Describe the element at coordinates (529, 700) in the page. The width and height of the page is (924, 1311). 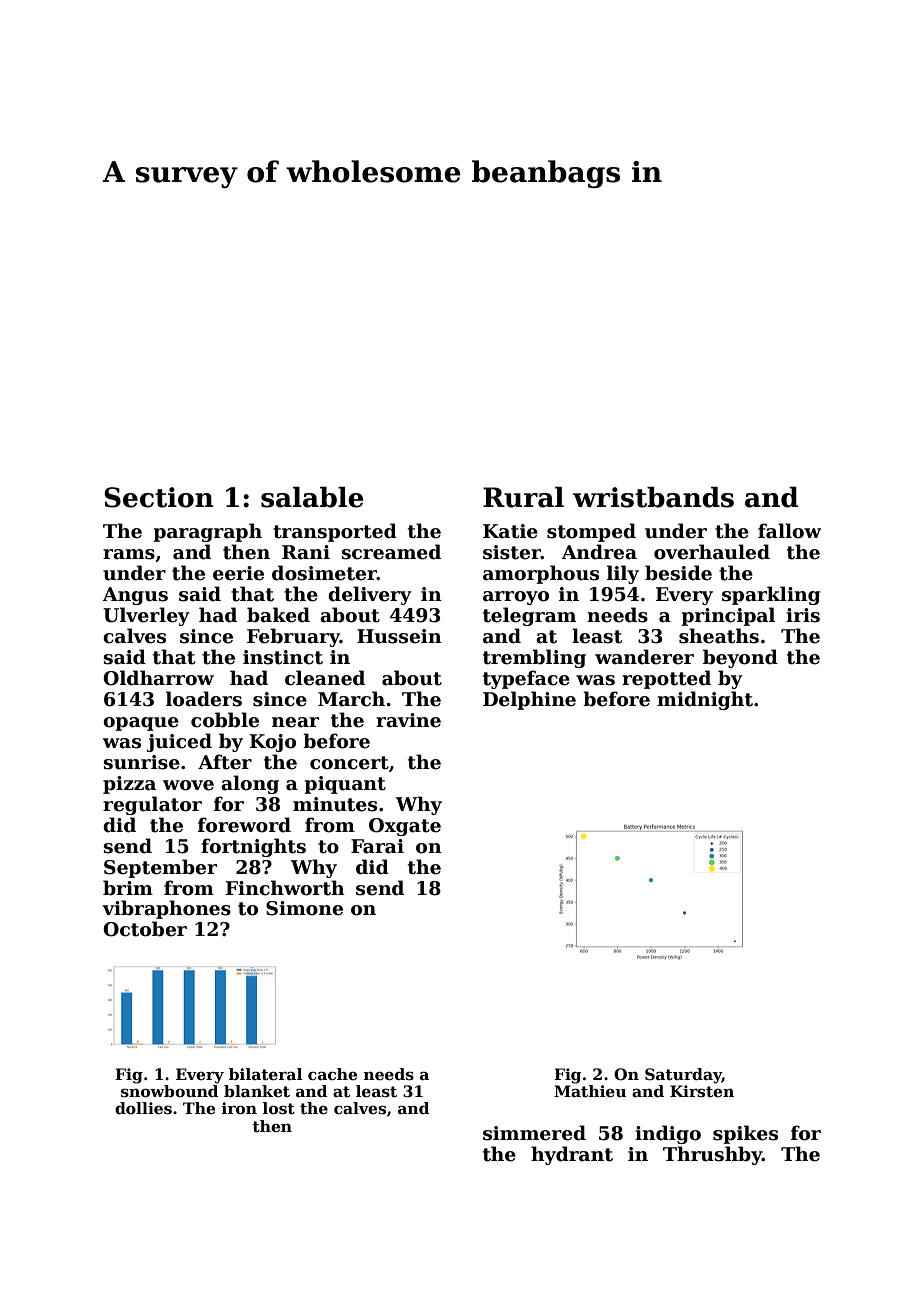
I see `Delphine` at that location.
